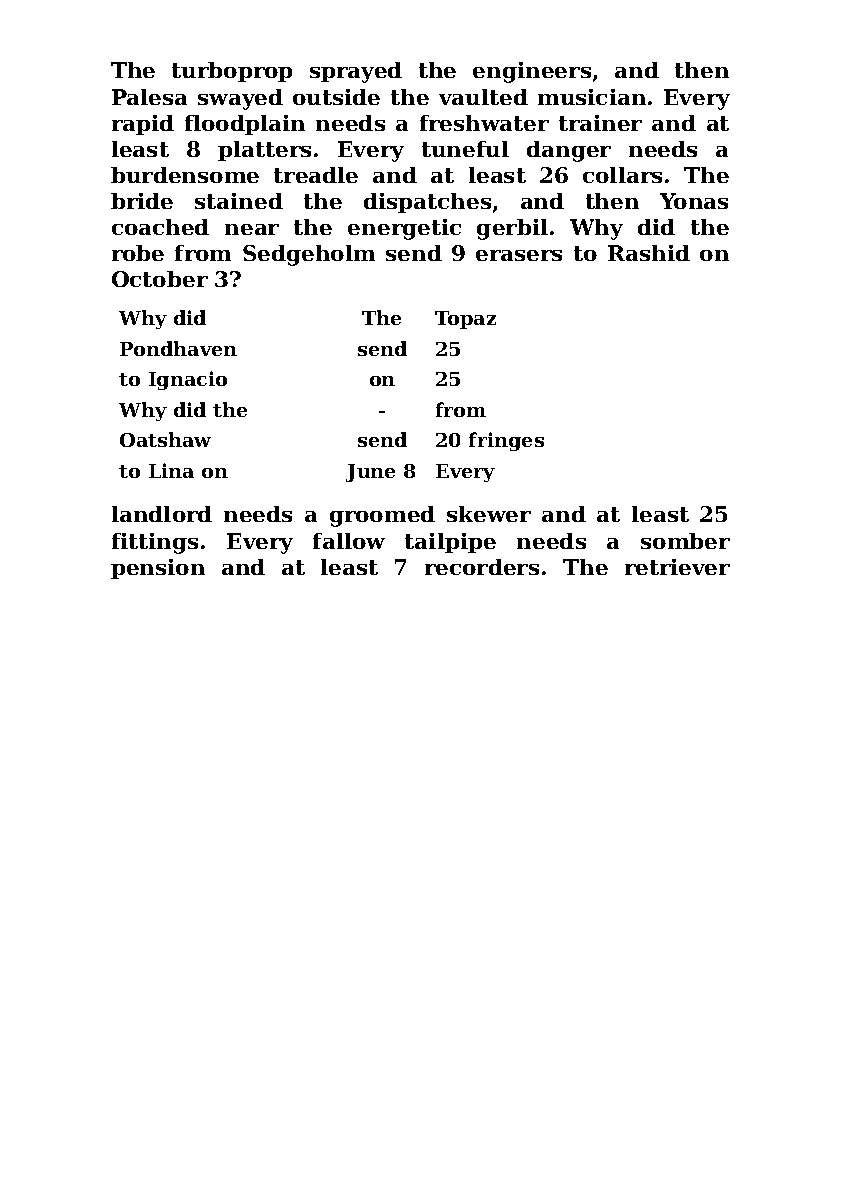  Describe the element at coordinates (483, 97) in the screenshot. I see `vaulted` at that location.
